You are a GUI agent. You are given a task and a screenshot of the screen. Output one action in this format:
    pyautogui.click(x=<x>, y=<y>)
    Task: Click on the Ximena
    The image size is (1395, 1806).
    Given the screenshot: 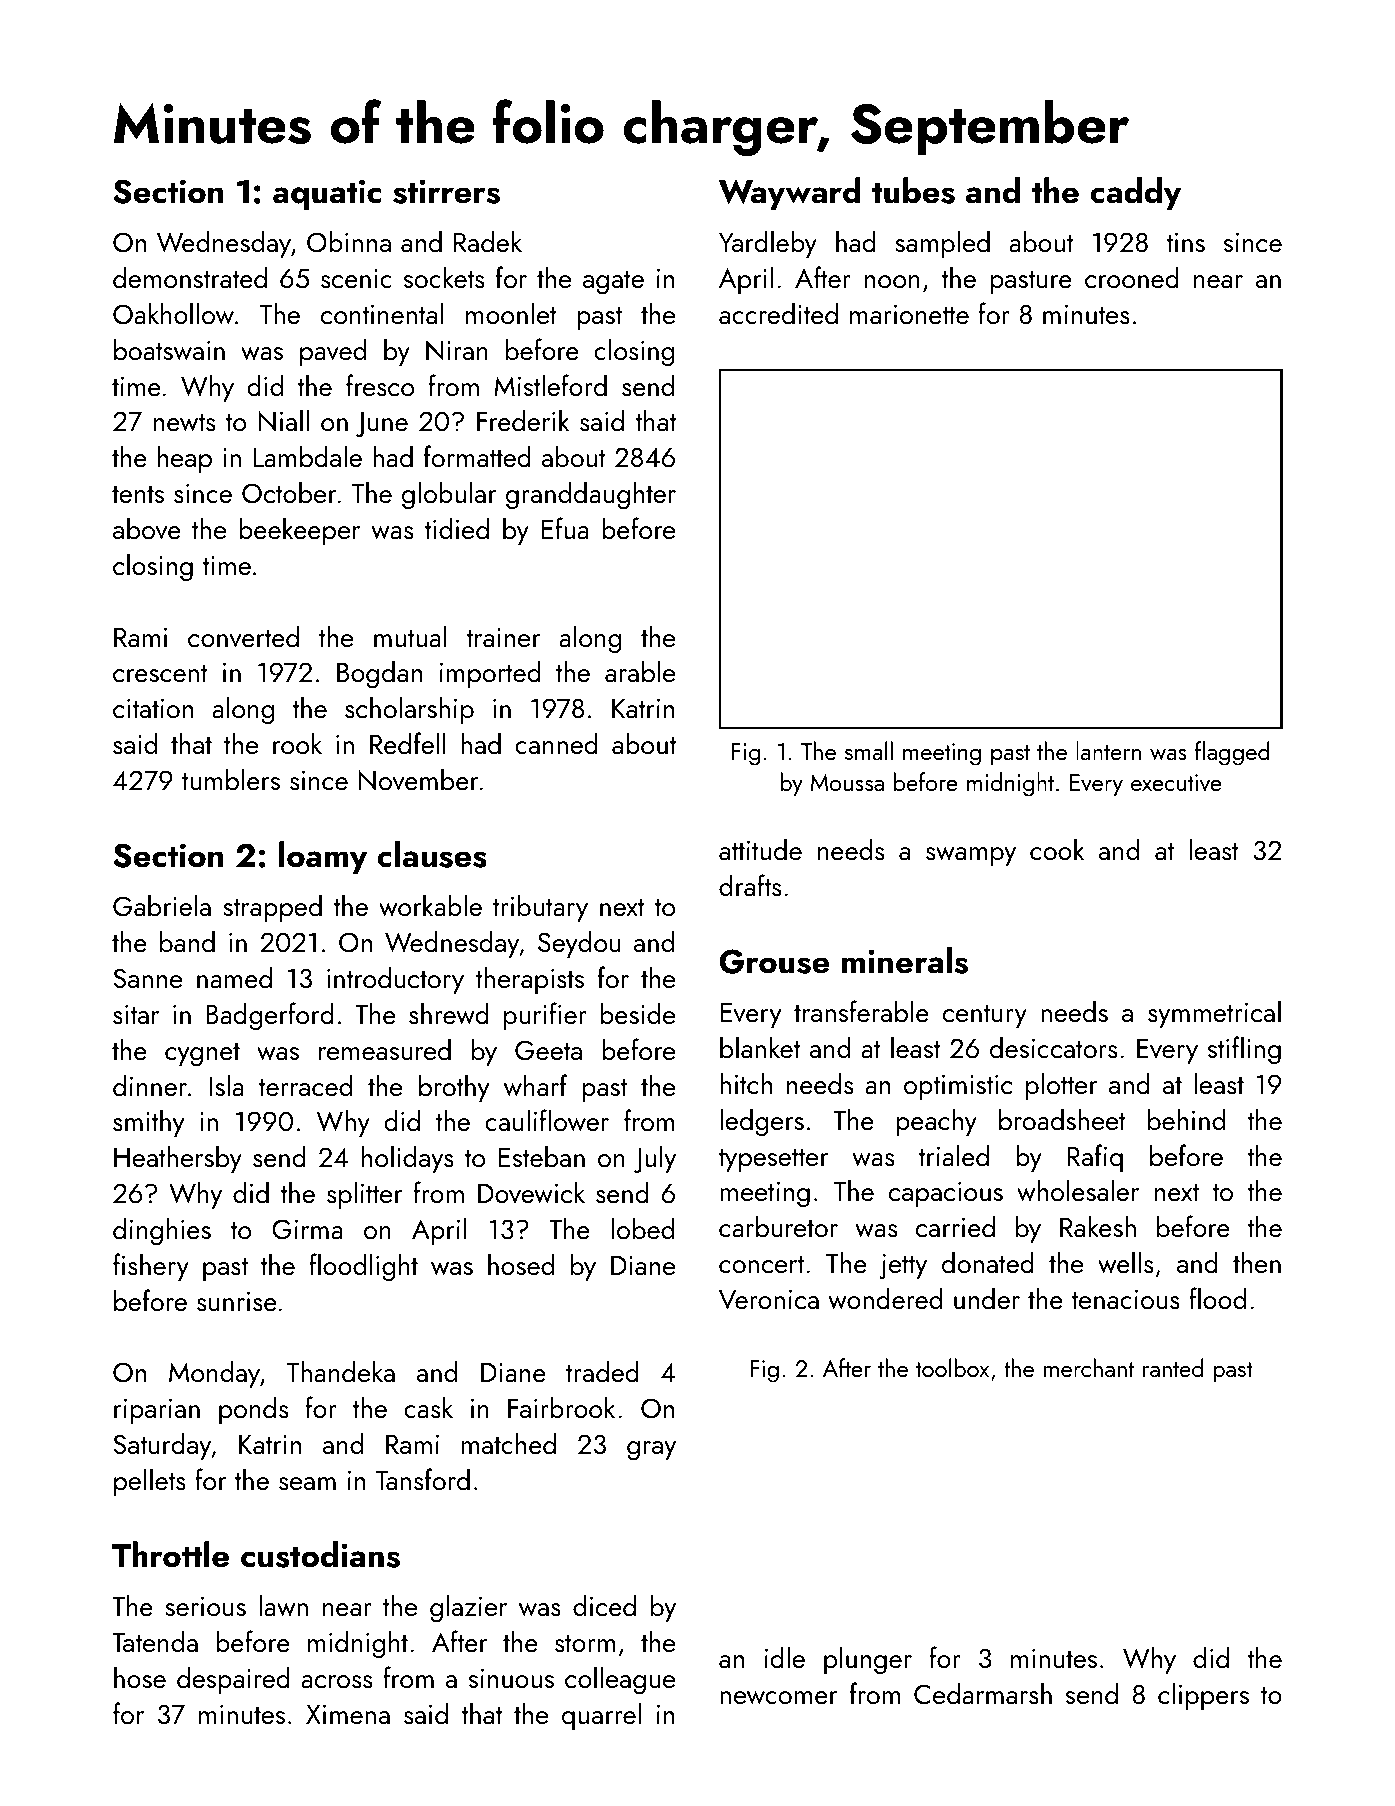 What is the action you would take?
    pyautogui.click(x=348, y=1714)
